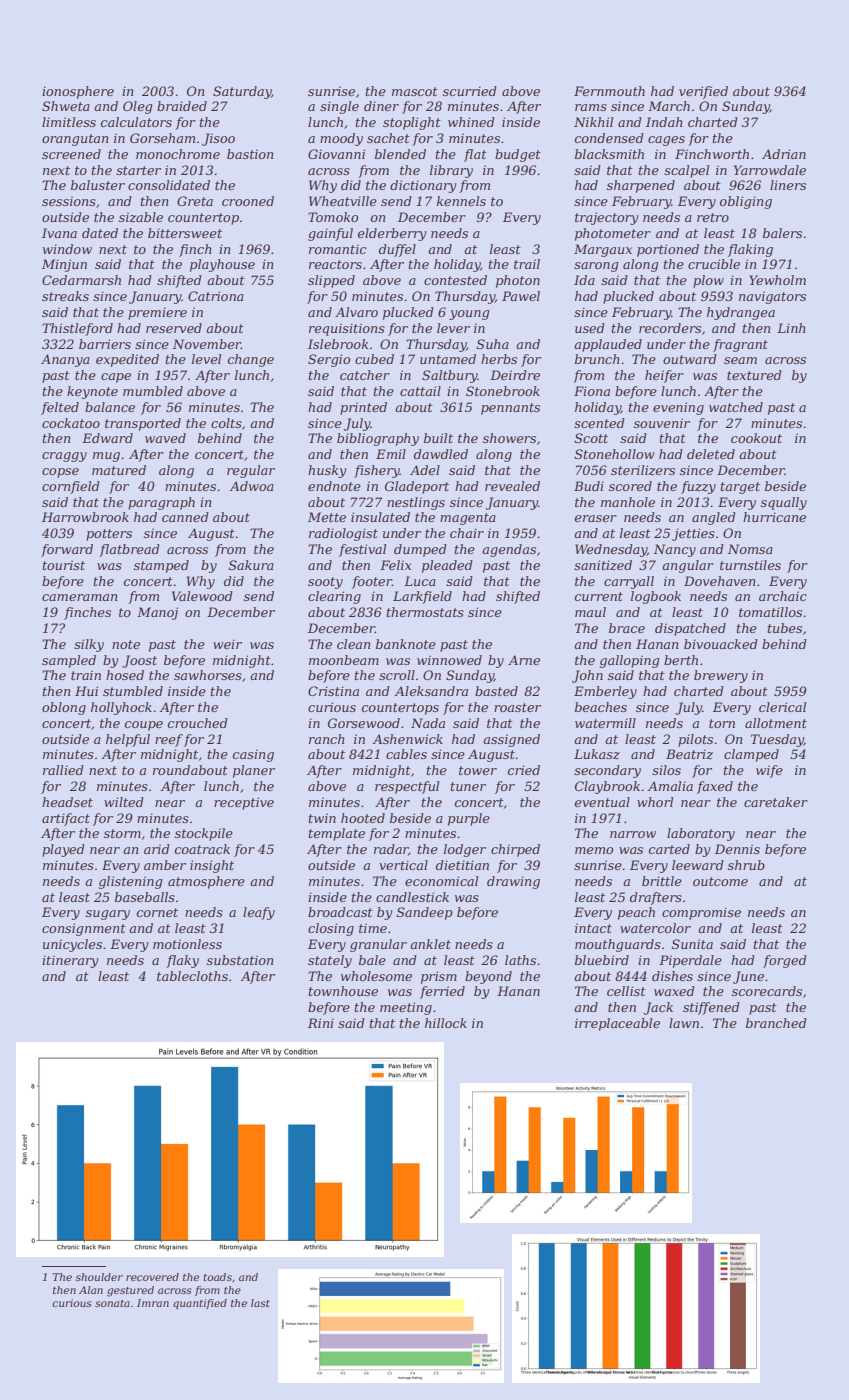 The image size is (849, 1400). What do you see at coordinates (788, 185) in the page?
I see `liners` at bounding box center [788, 185].
